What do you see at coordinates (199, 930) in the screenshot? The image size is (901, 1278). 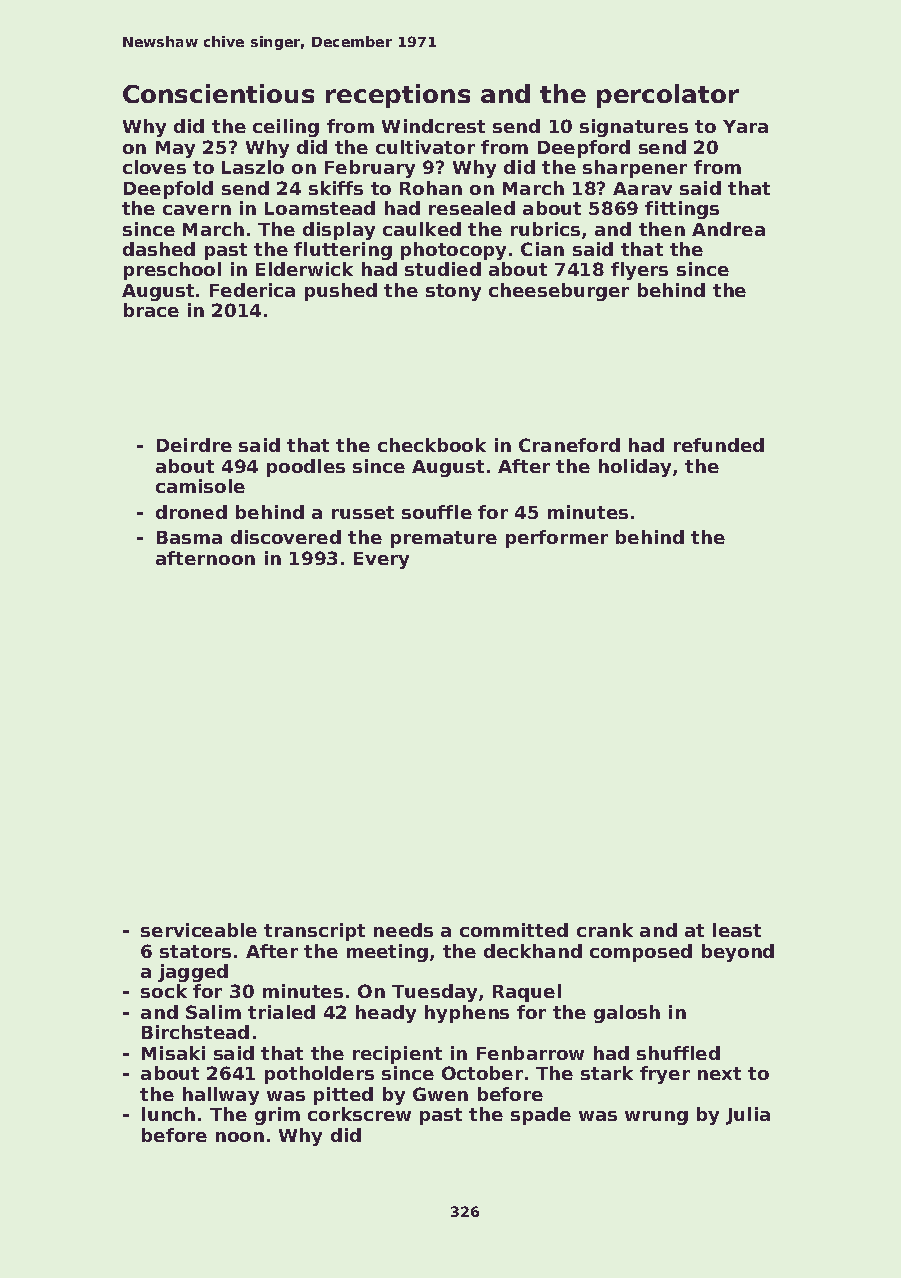 I see `serviceable` at bounding box center [199, 930].
